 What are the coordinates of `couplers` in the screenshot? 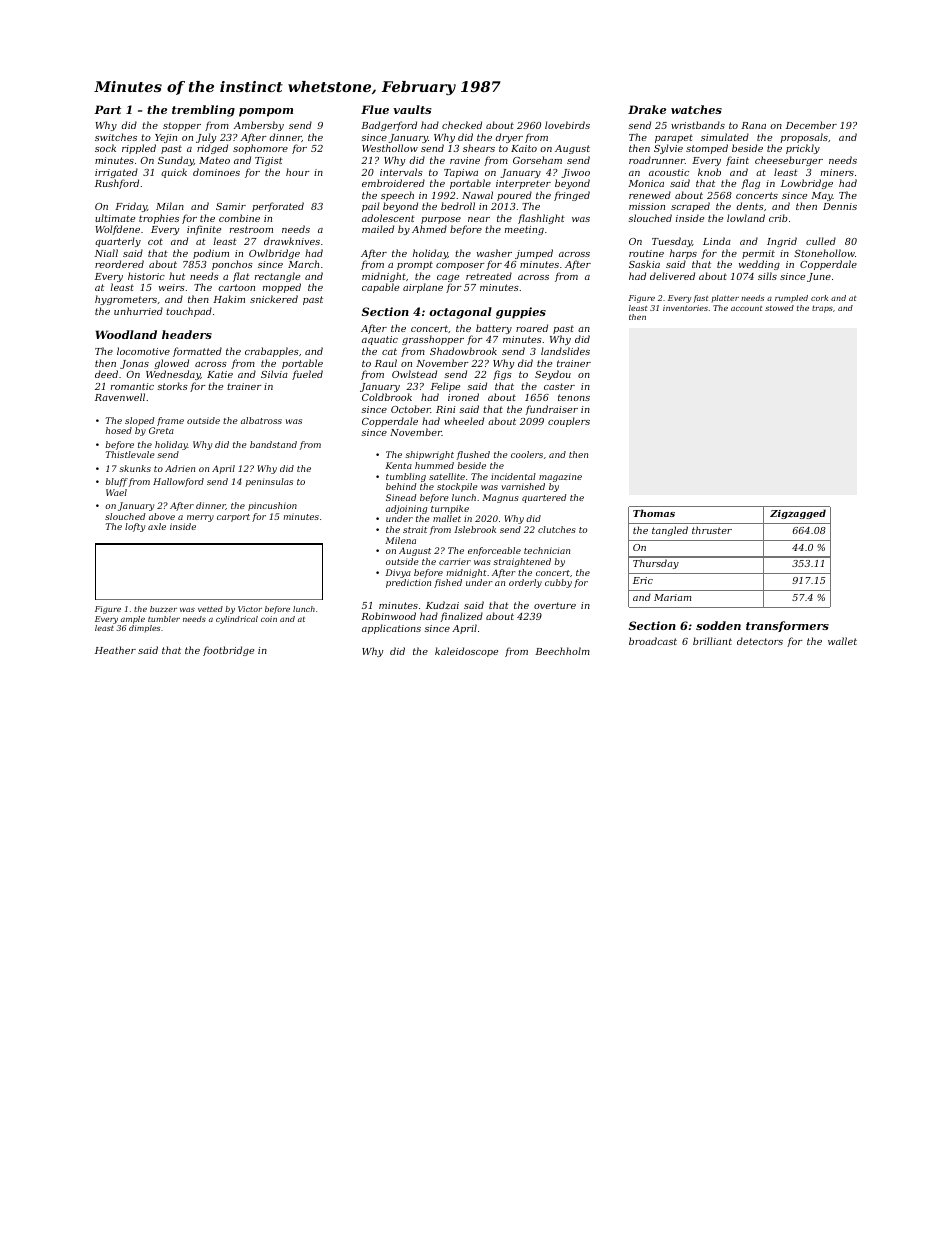 It's located at (569, 422).
